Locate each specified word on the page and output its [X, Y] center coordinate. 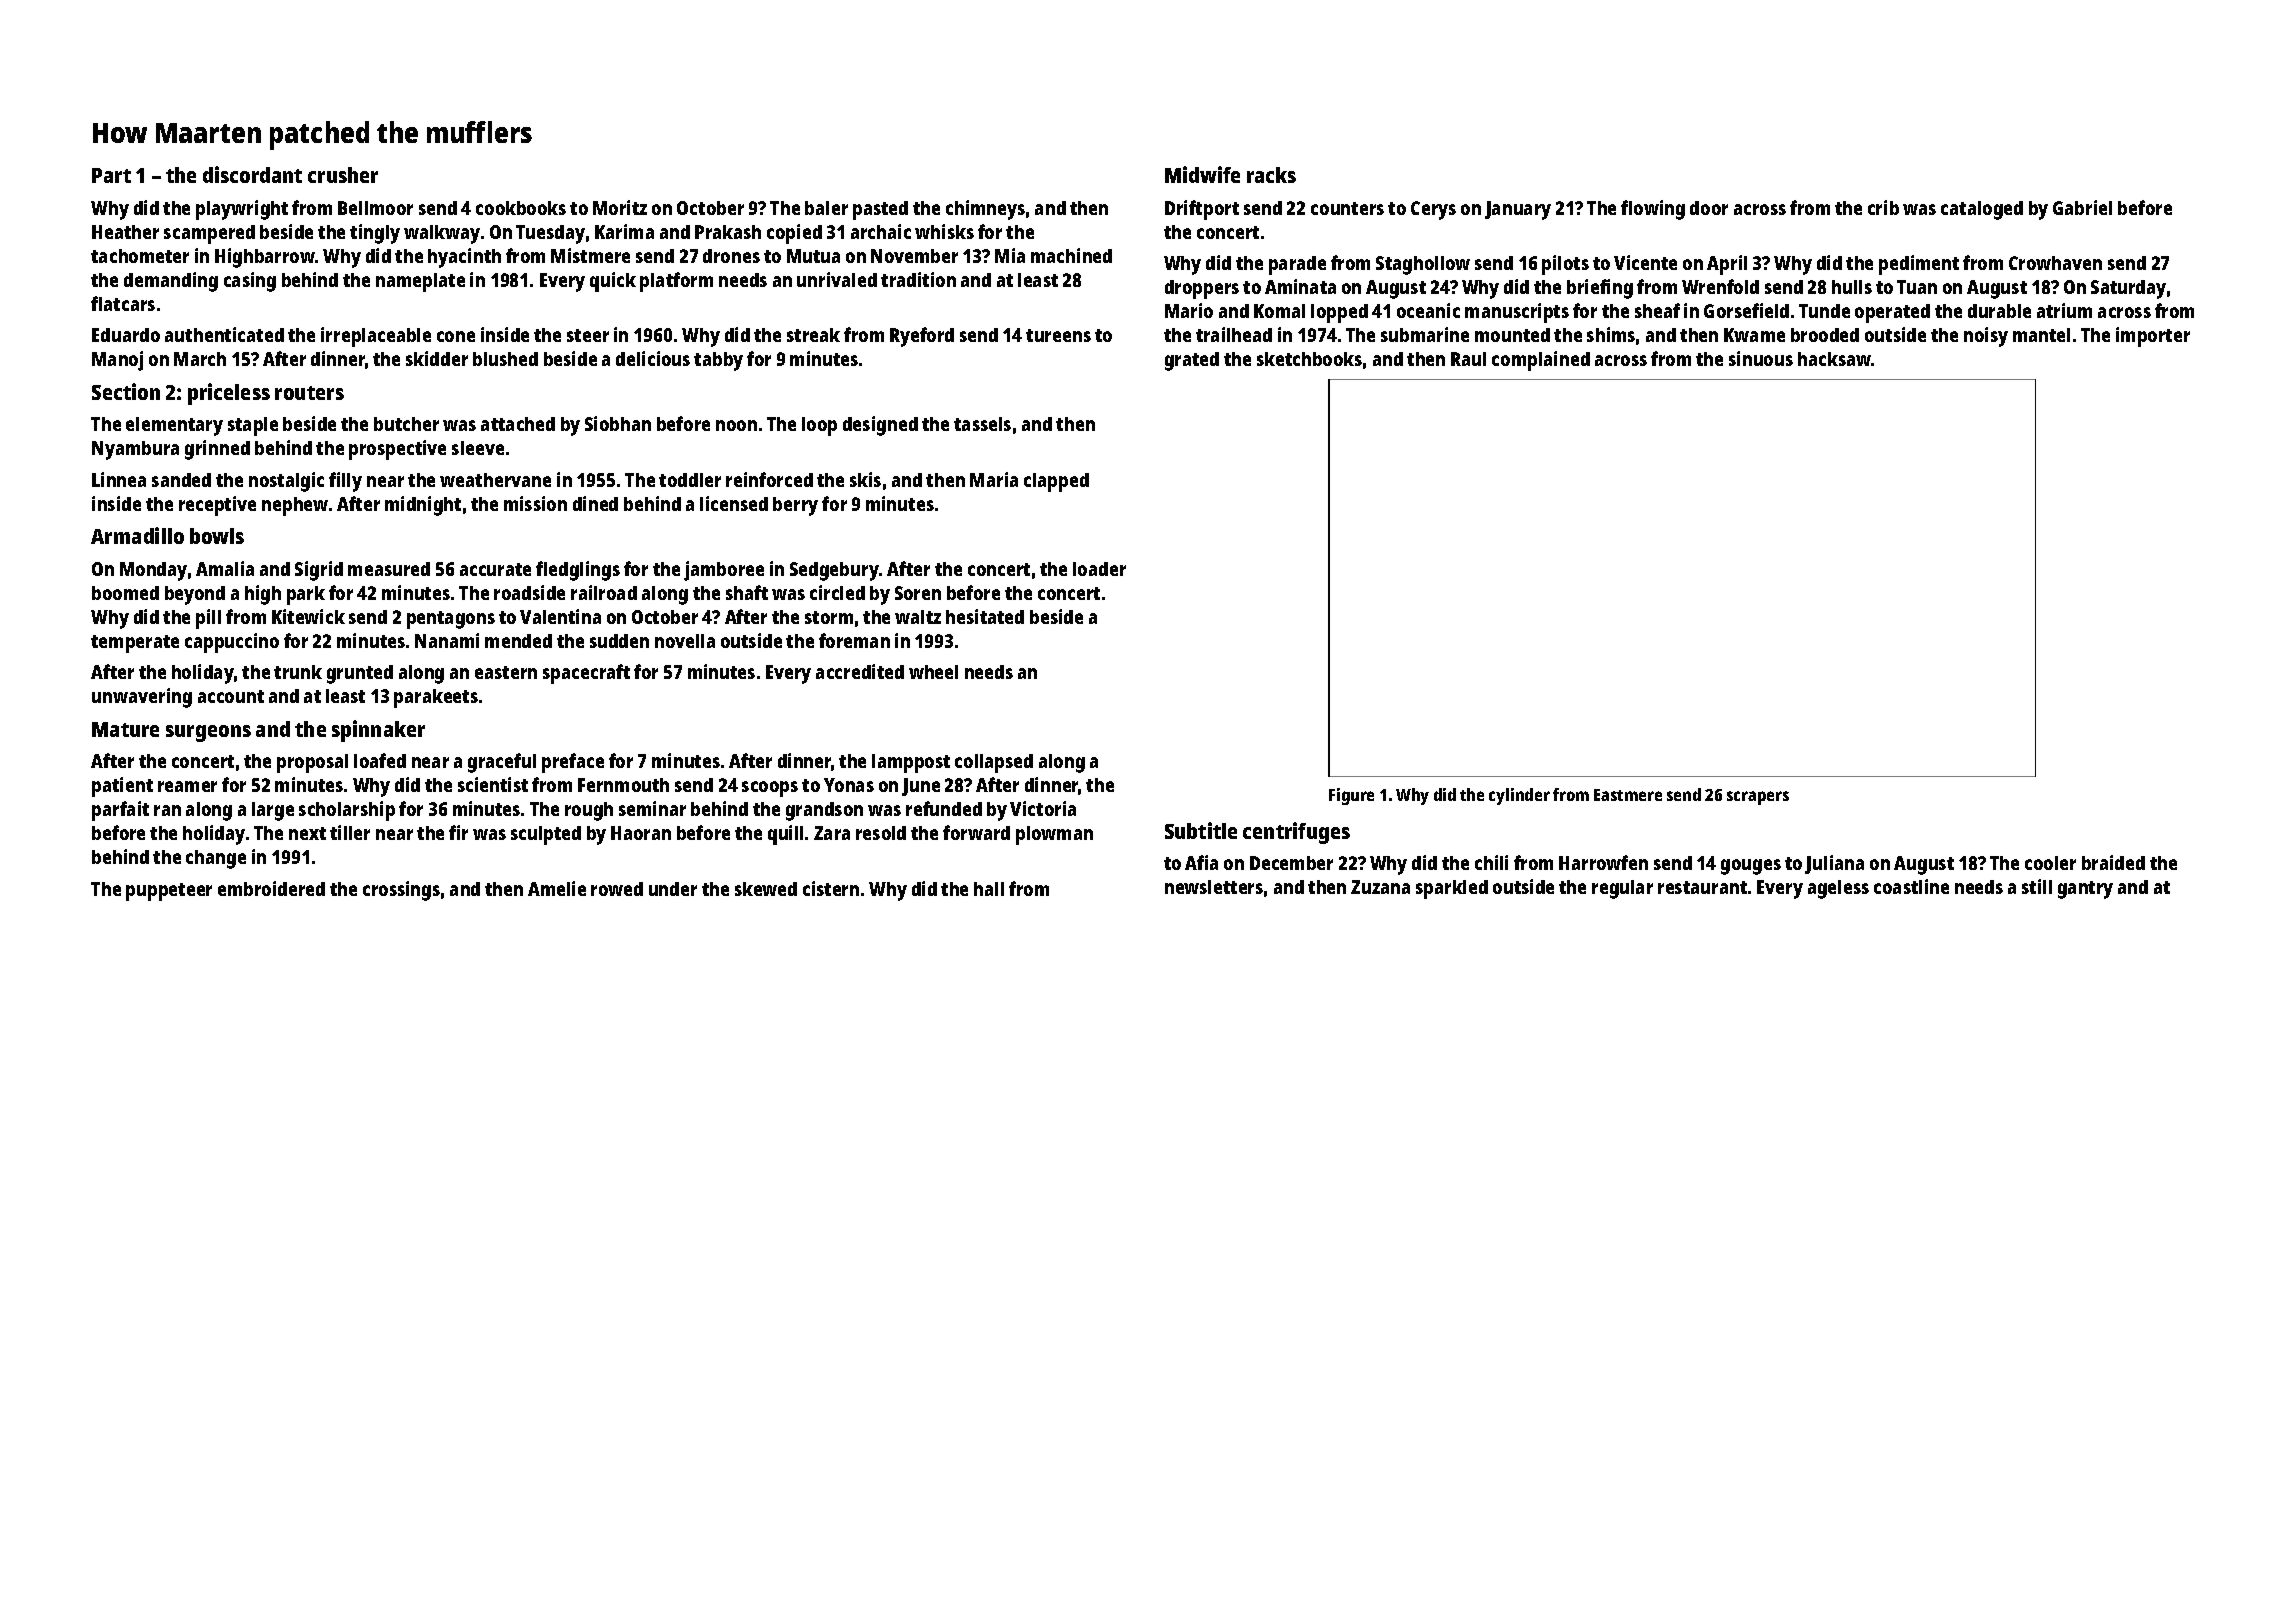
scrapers [1758, 798]
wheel [933, 672]
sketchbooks [1309, 359]
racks [1271, 175]
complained [1541, 361]
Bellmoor [375, 208]
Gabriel [2082, 207]
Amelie [557, 888]
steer [588, 335]
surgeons [208, 733]
